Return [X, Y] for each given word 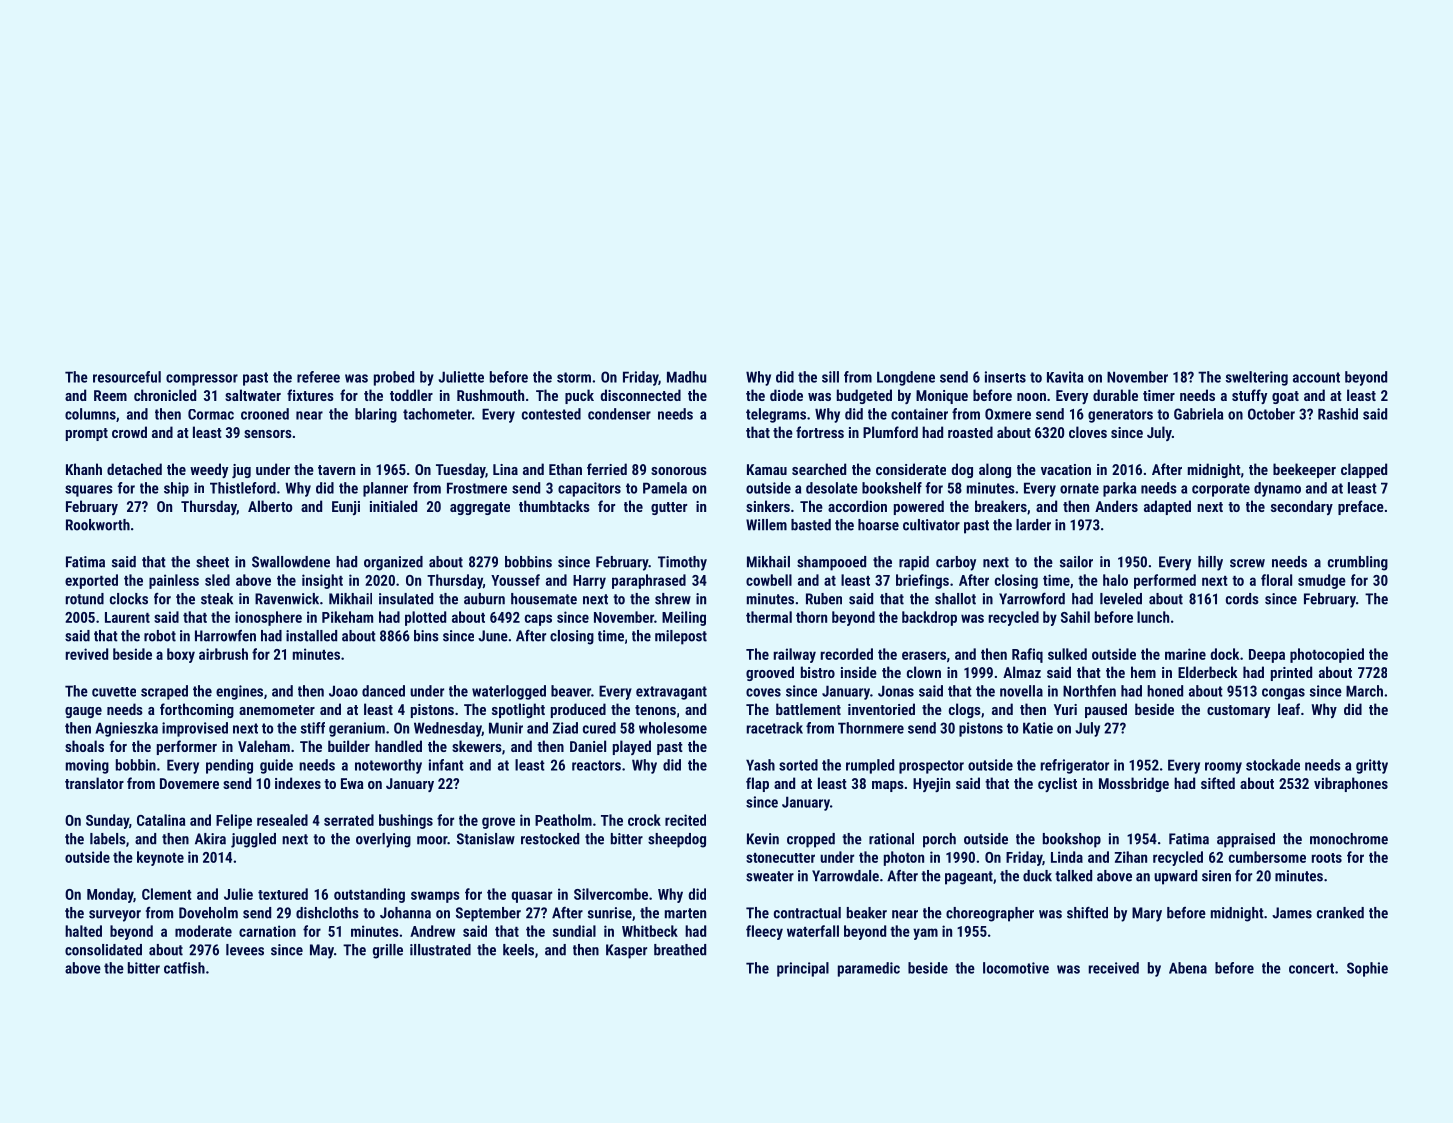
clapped [1364, 470]
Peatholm [563, 820]
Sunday [107, 821]
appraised [1246, 840]
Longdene [906, 378]
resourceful [127, 377]
